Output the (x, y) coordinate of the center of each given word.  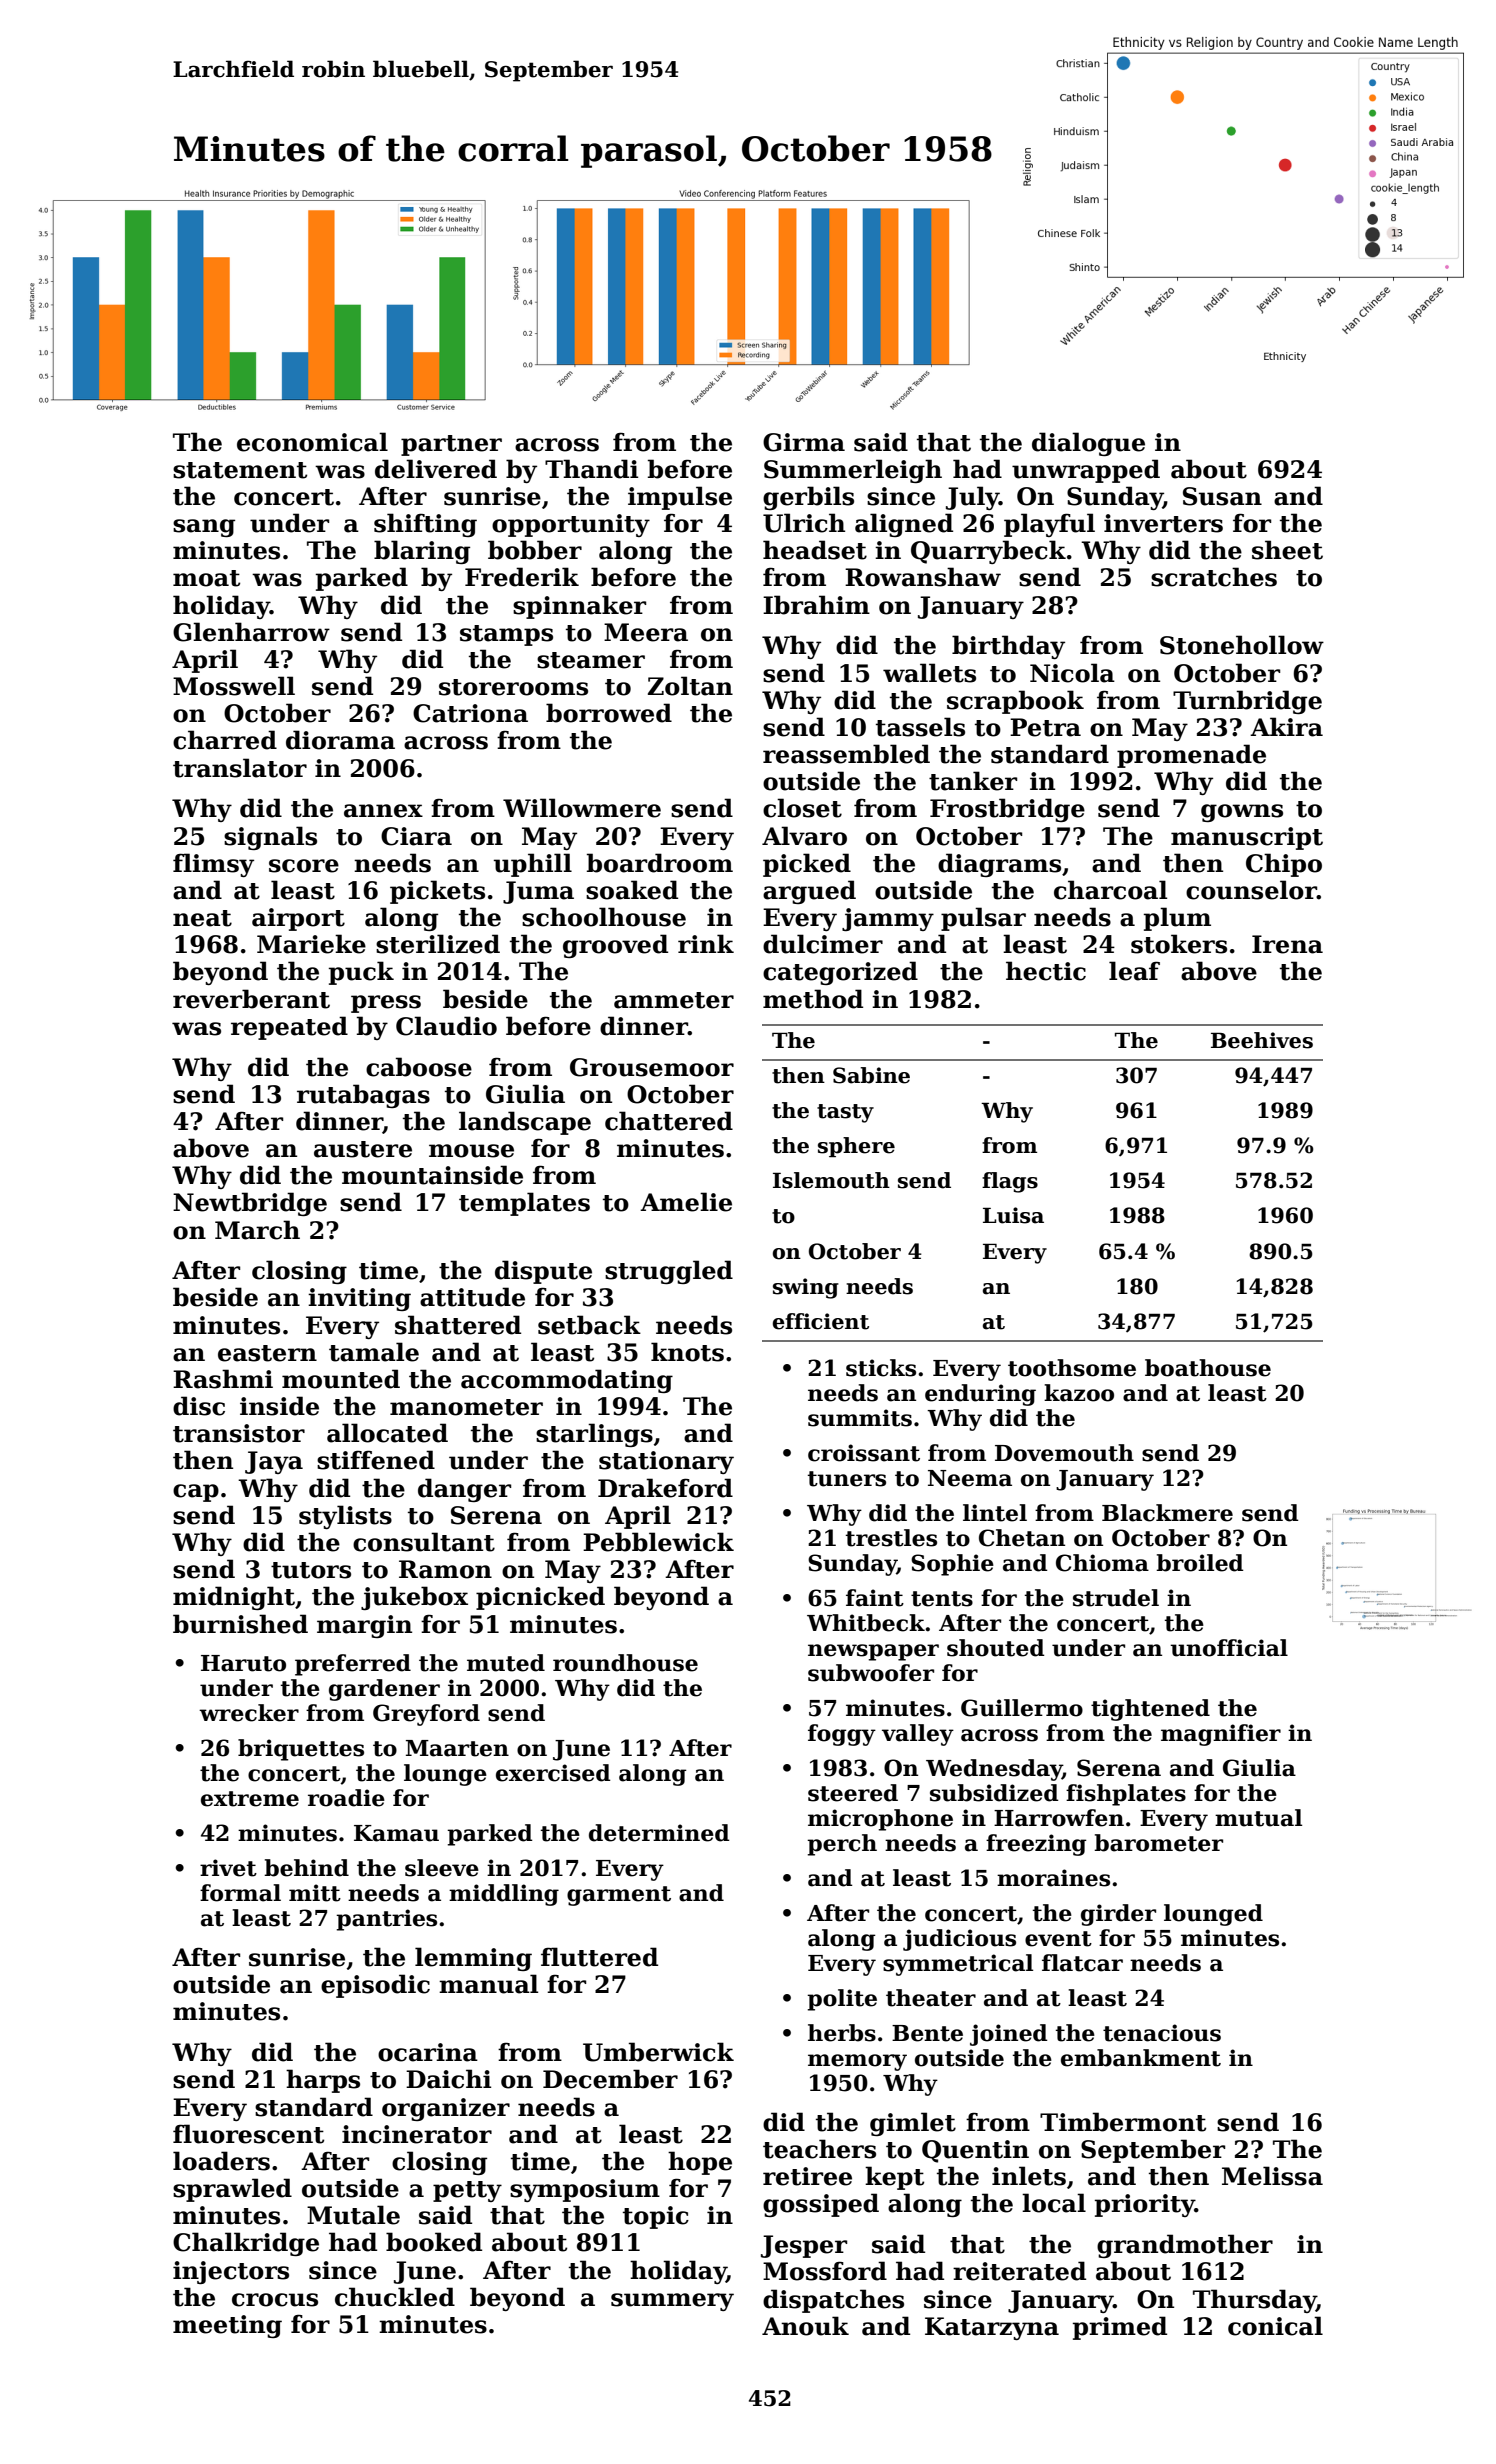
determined (659, 1833)
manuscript (1247, 838)
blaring (422, 552)
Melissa (1272, 2176)
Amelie (686, 1202)
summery (672, 2302)
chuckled (395, 2297)
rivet (228, 1868)
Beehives (1262, 1040)
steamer (591, 660)
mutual (1258, 1818)
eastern (267, 1353)
